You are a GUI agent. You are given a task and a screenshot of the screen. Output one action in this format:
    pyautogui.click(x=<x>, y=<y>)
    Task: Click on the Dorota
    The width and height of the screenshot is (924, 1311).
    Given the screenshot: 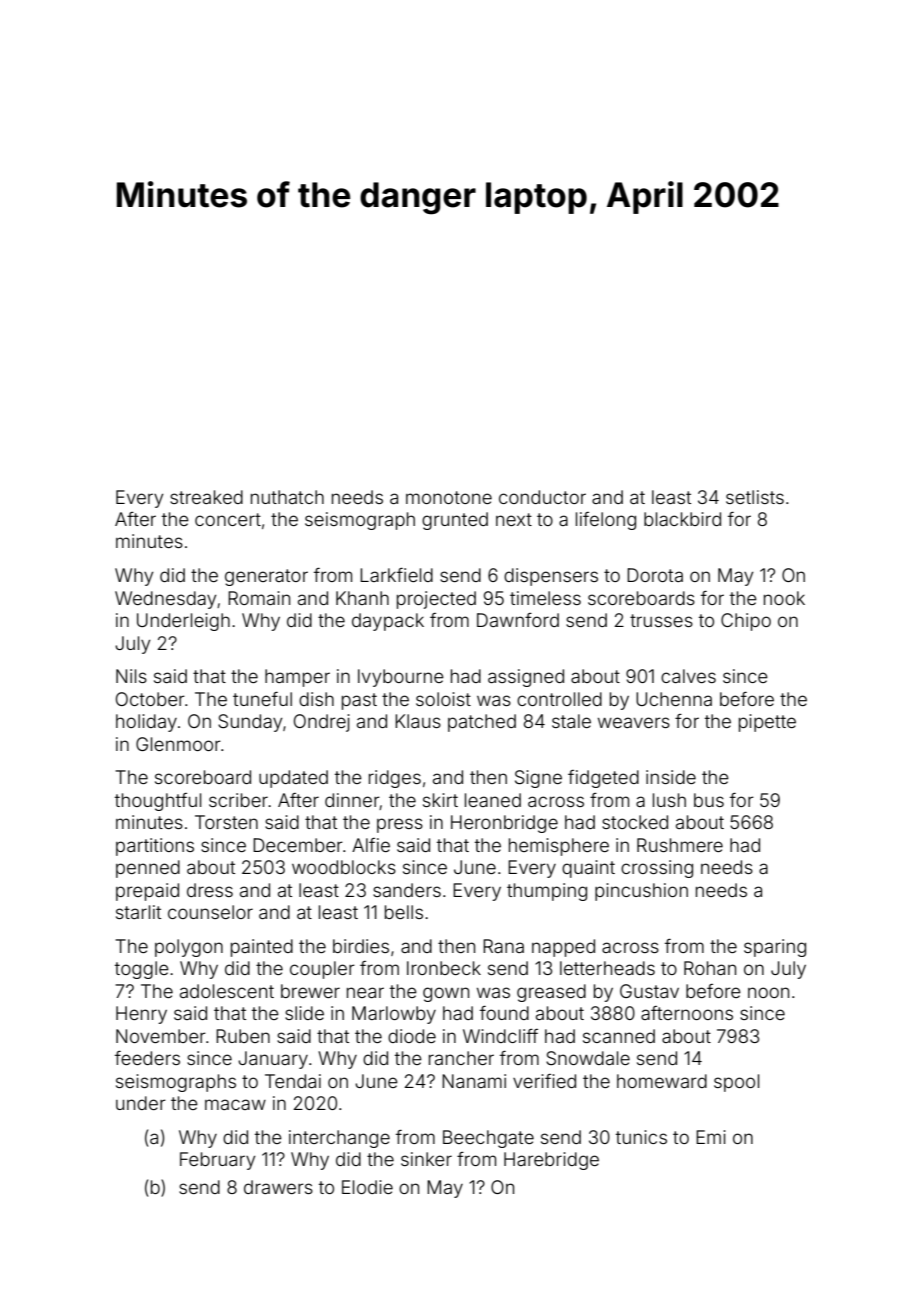 What is the action you would take?
    pyautogui.click(x=655, y=575)
